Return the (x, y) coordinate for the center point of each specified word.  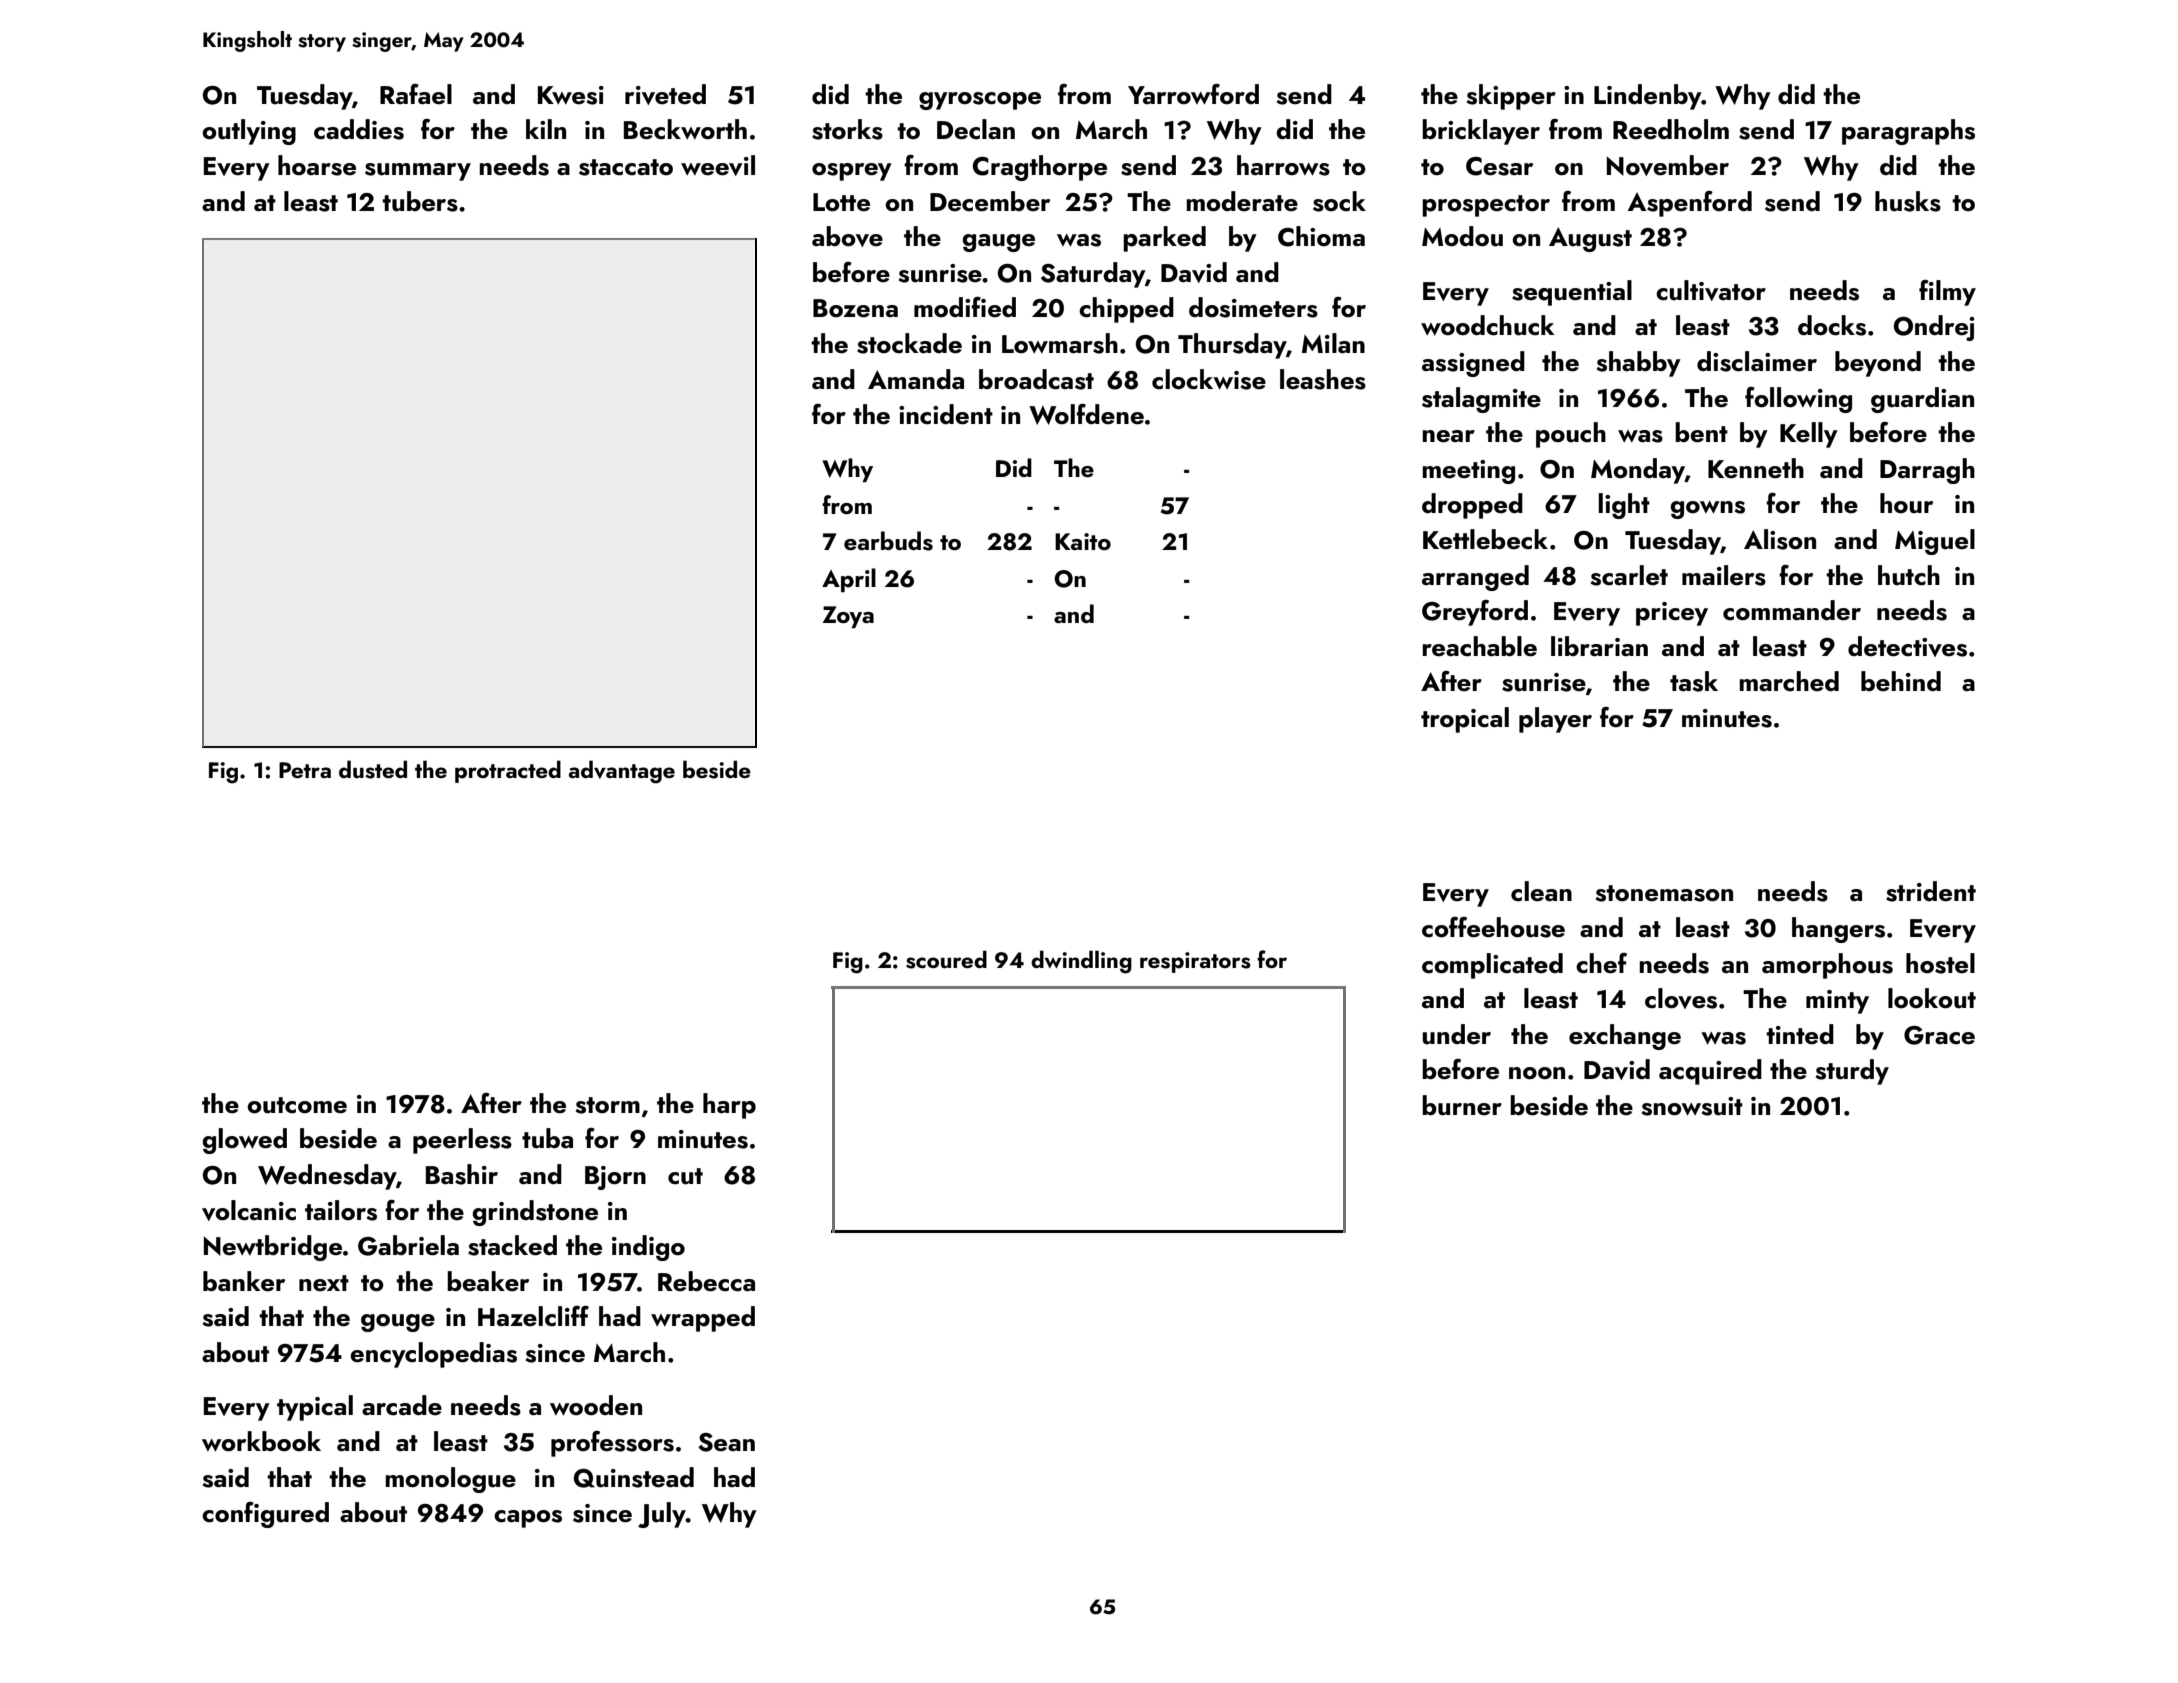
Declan (976, 129)
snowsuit (1692, 1106)
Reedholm (1671, 129)
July (662, 1515)
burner (1462, 1105)
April (849, 580)
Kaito (1083, 541)
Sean (726, 1442)
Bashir (462, 1174)
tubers (420, 201)
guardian (1922, 400)
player (1555, 720)
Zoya (848, 617)
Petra (305, 770)
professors (612, 1444)
